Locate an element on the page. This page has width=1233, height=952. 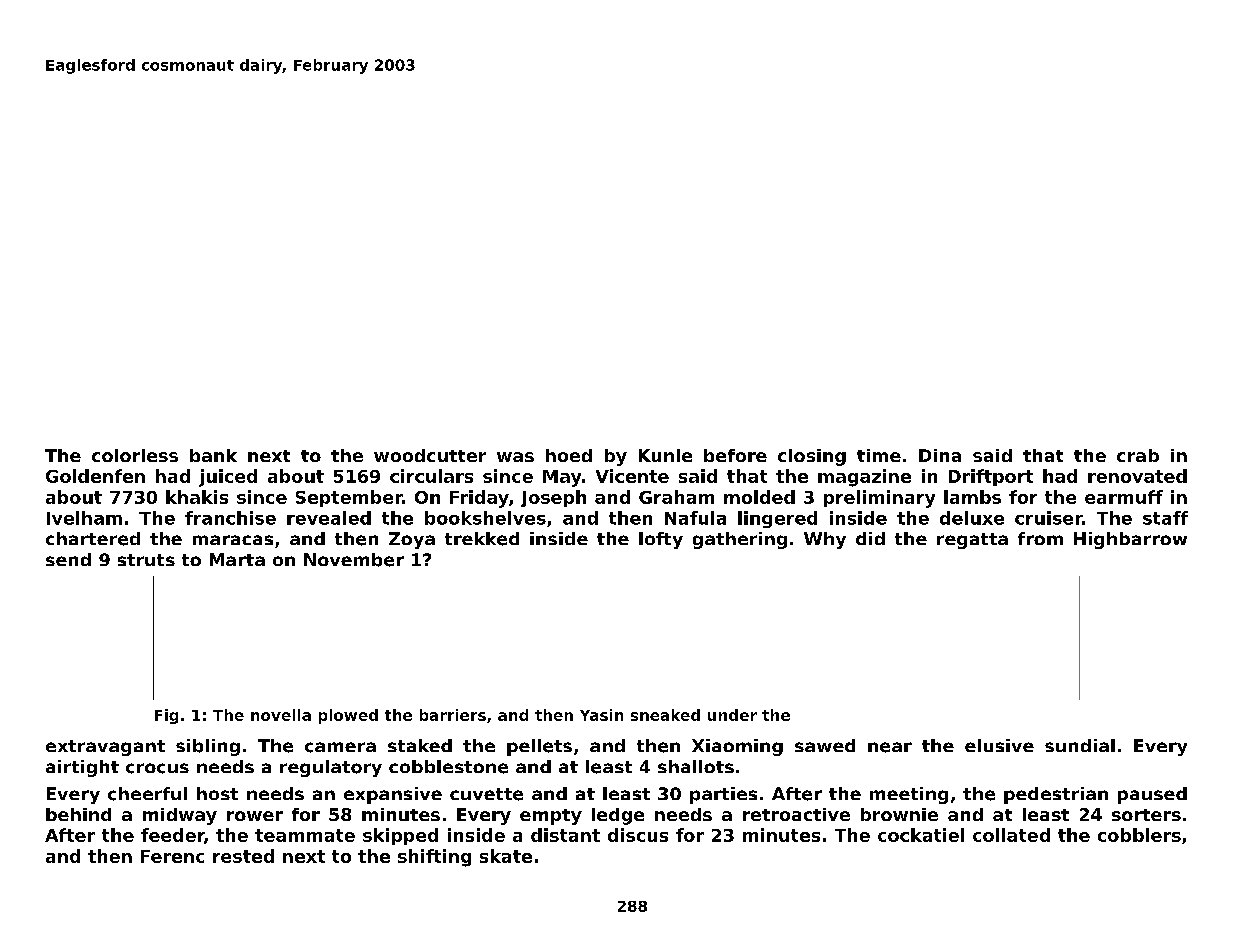
lofty is located at coordinates (661, 540).
